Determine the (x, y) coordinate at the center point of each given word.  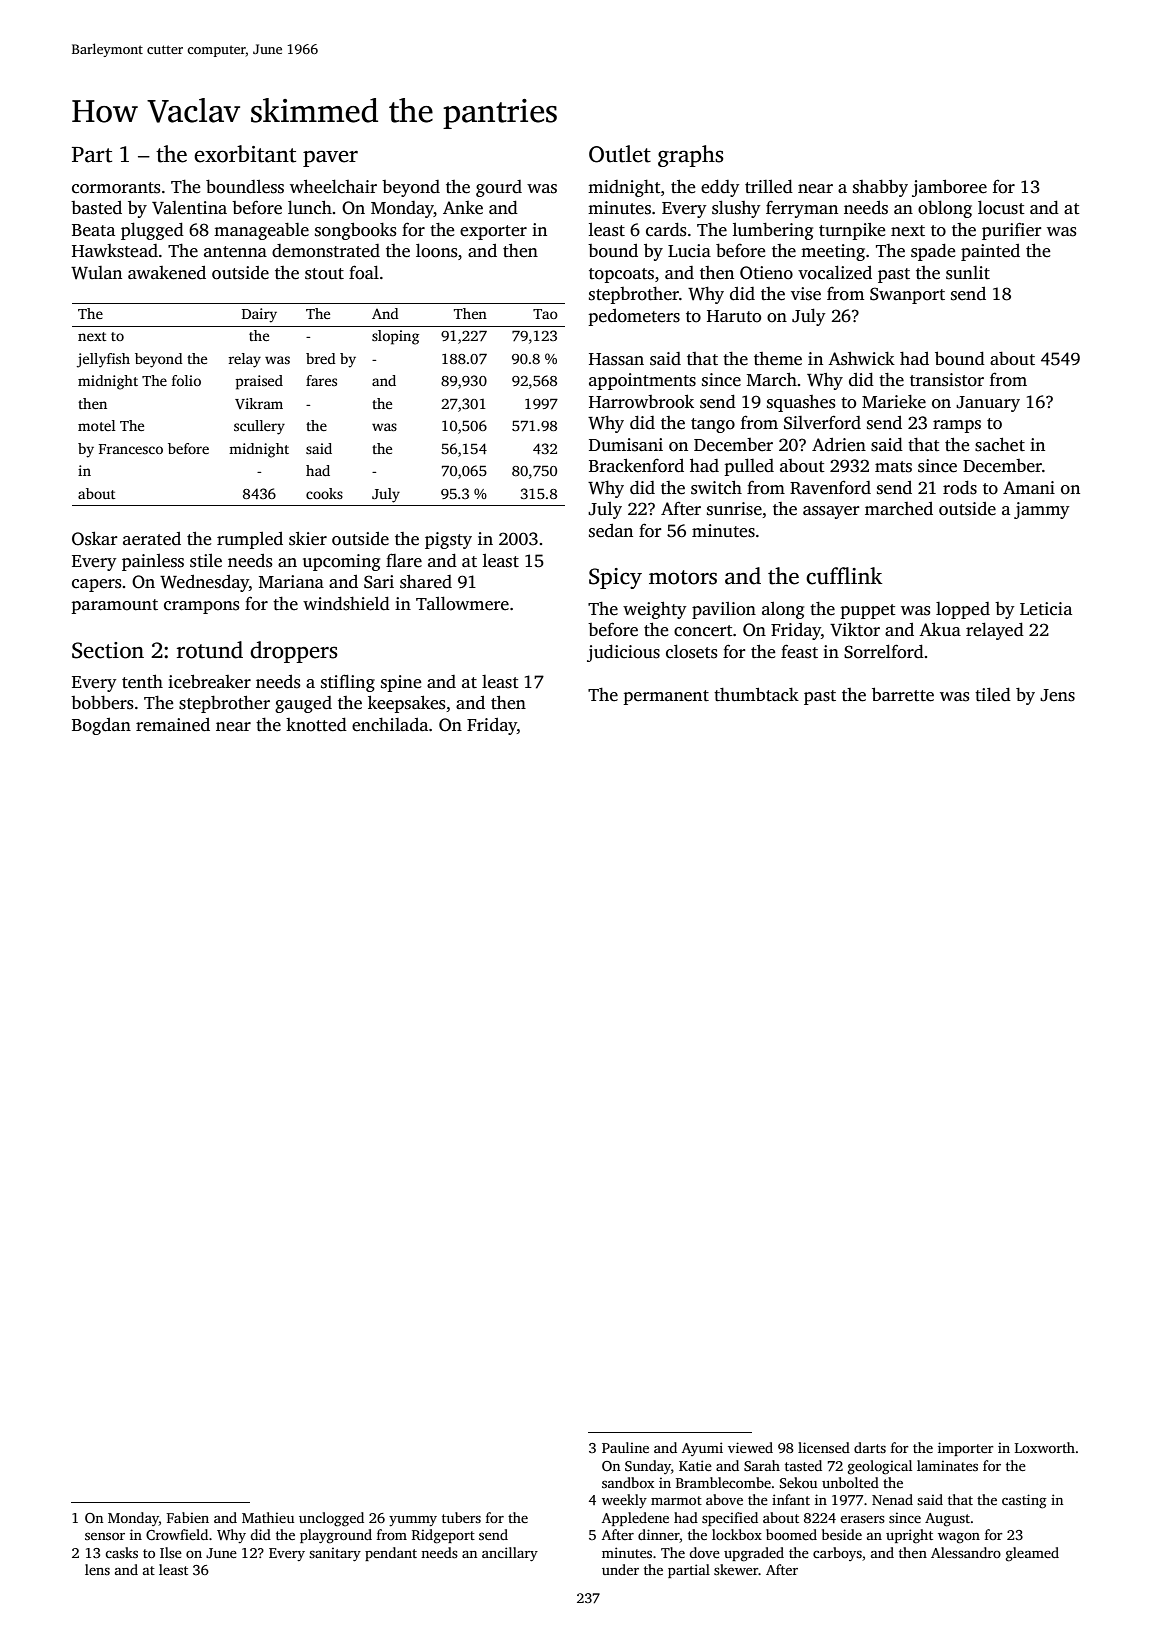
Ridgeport (443, 1536)
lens (97, 1569)
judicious (623, 653)
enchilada (390, 724)
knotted (316, 724)
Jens (1057, 695)
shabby (880, 188)
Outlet (620, 154)
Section (108, 650)
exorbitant (245, 154)
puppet (868, 611)
